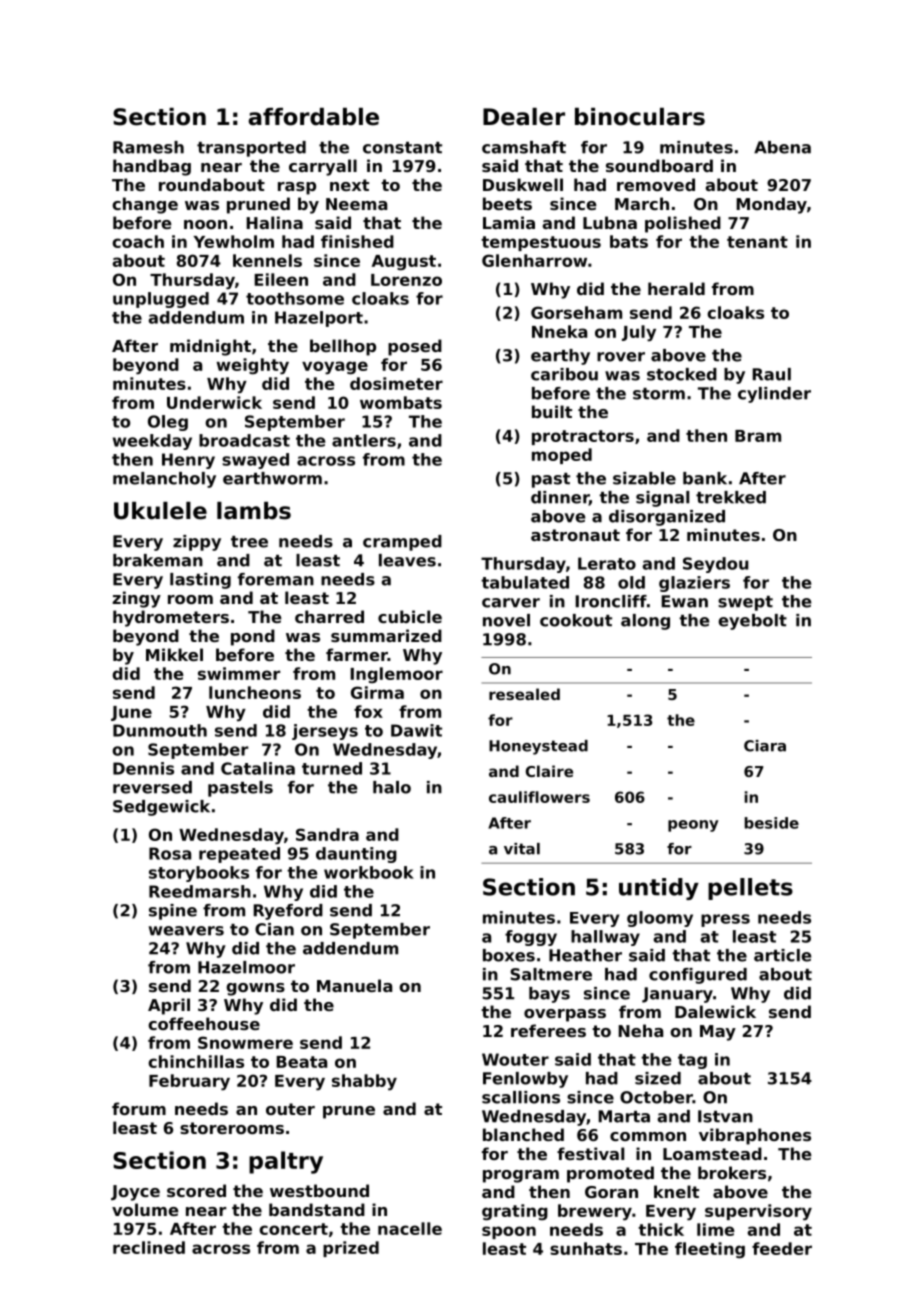 The height and width of the document is (1308, 924). Describe the element at coordinates (364, 440) in the document. I see `antlers` at that location.
